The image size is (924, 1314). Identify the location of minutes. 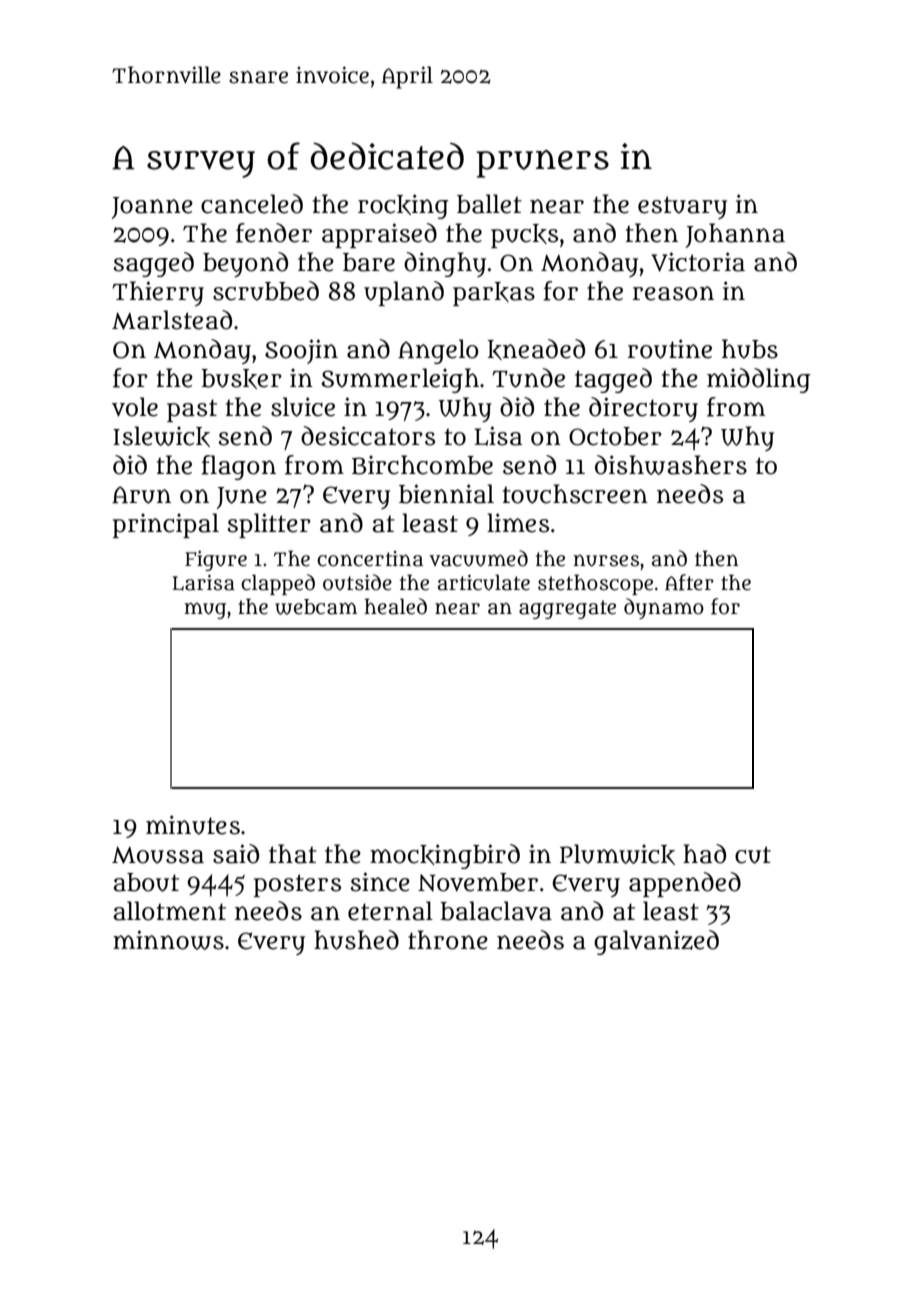
(193, 825).
